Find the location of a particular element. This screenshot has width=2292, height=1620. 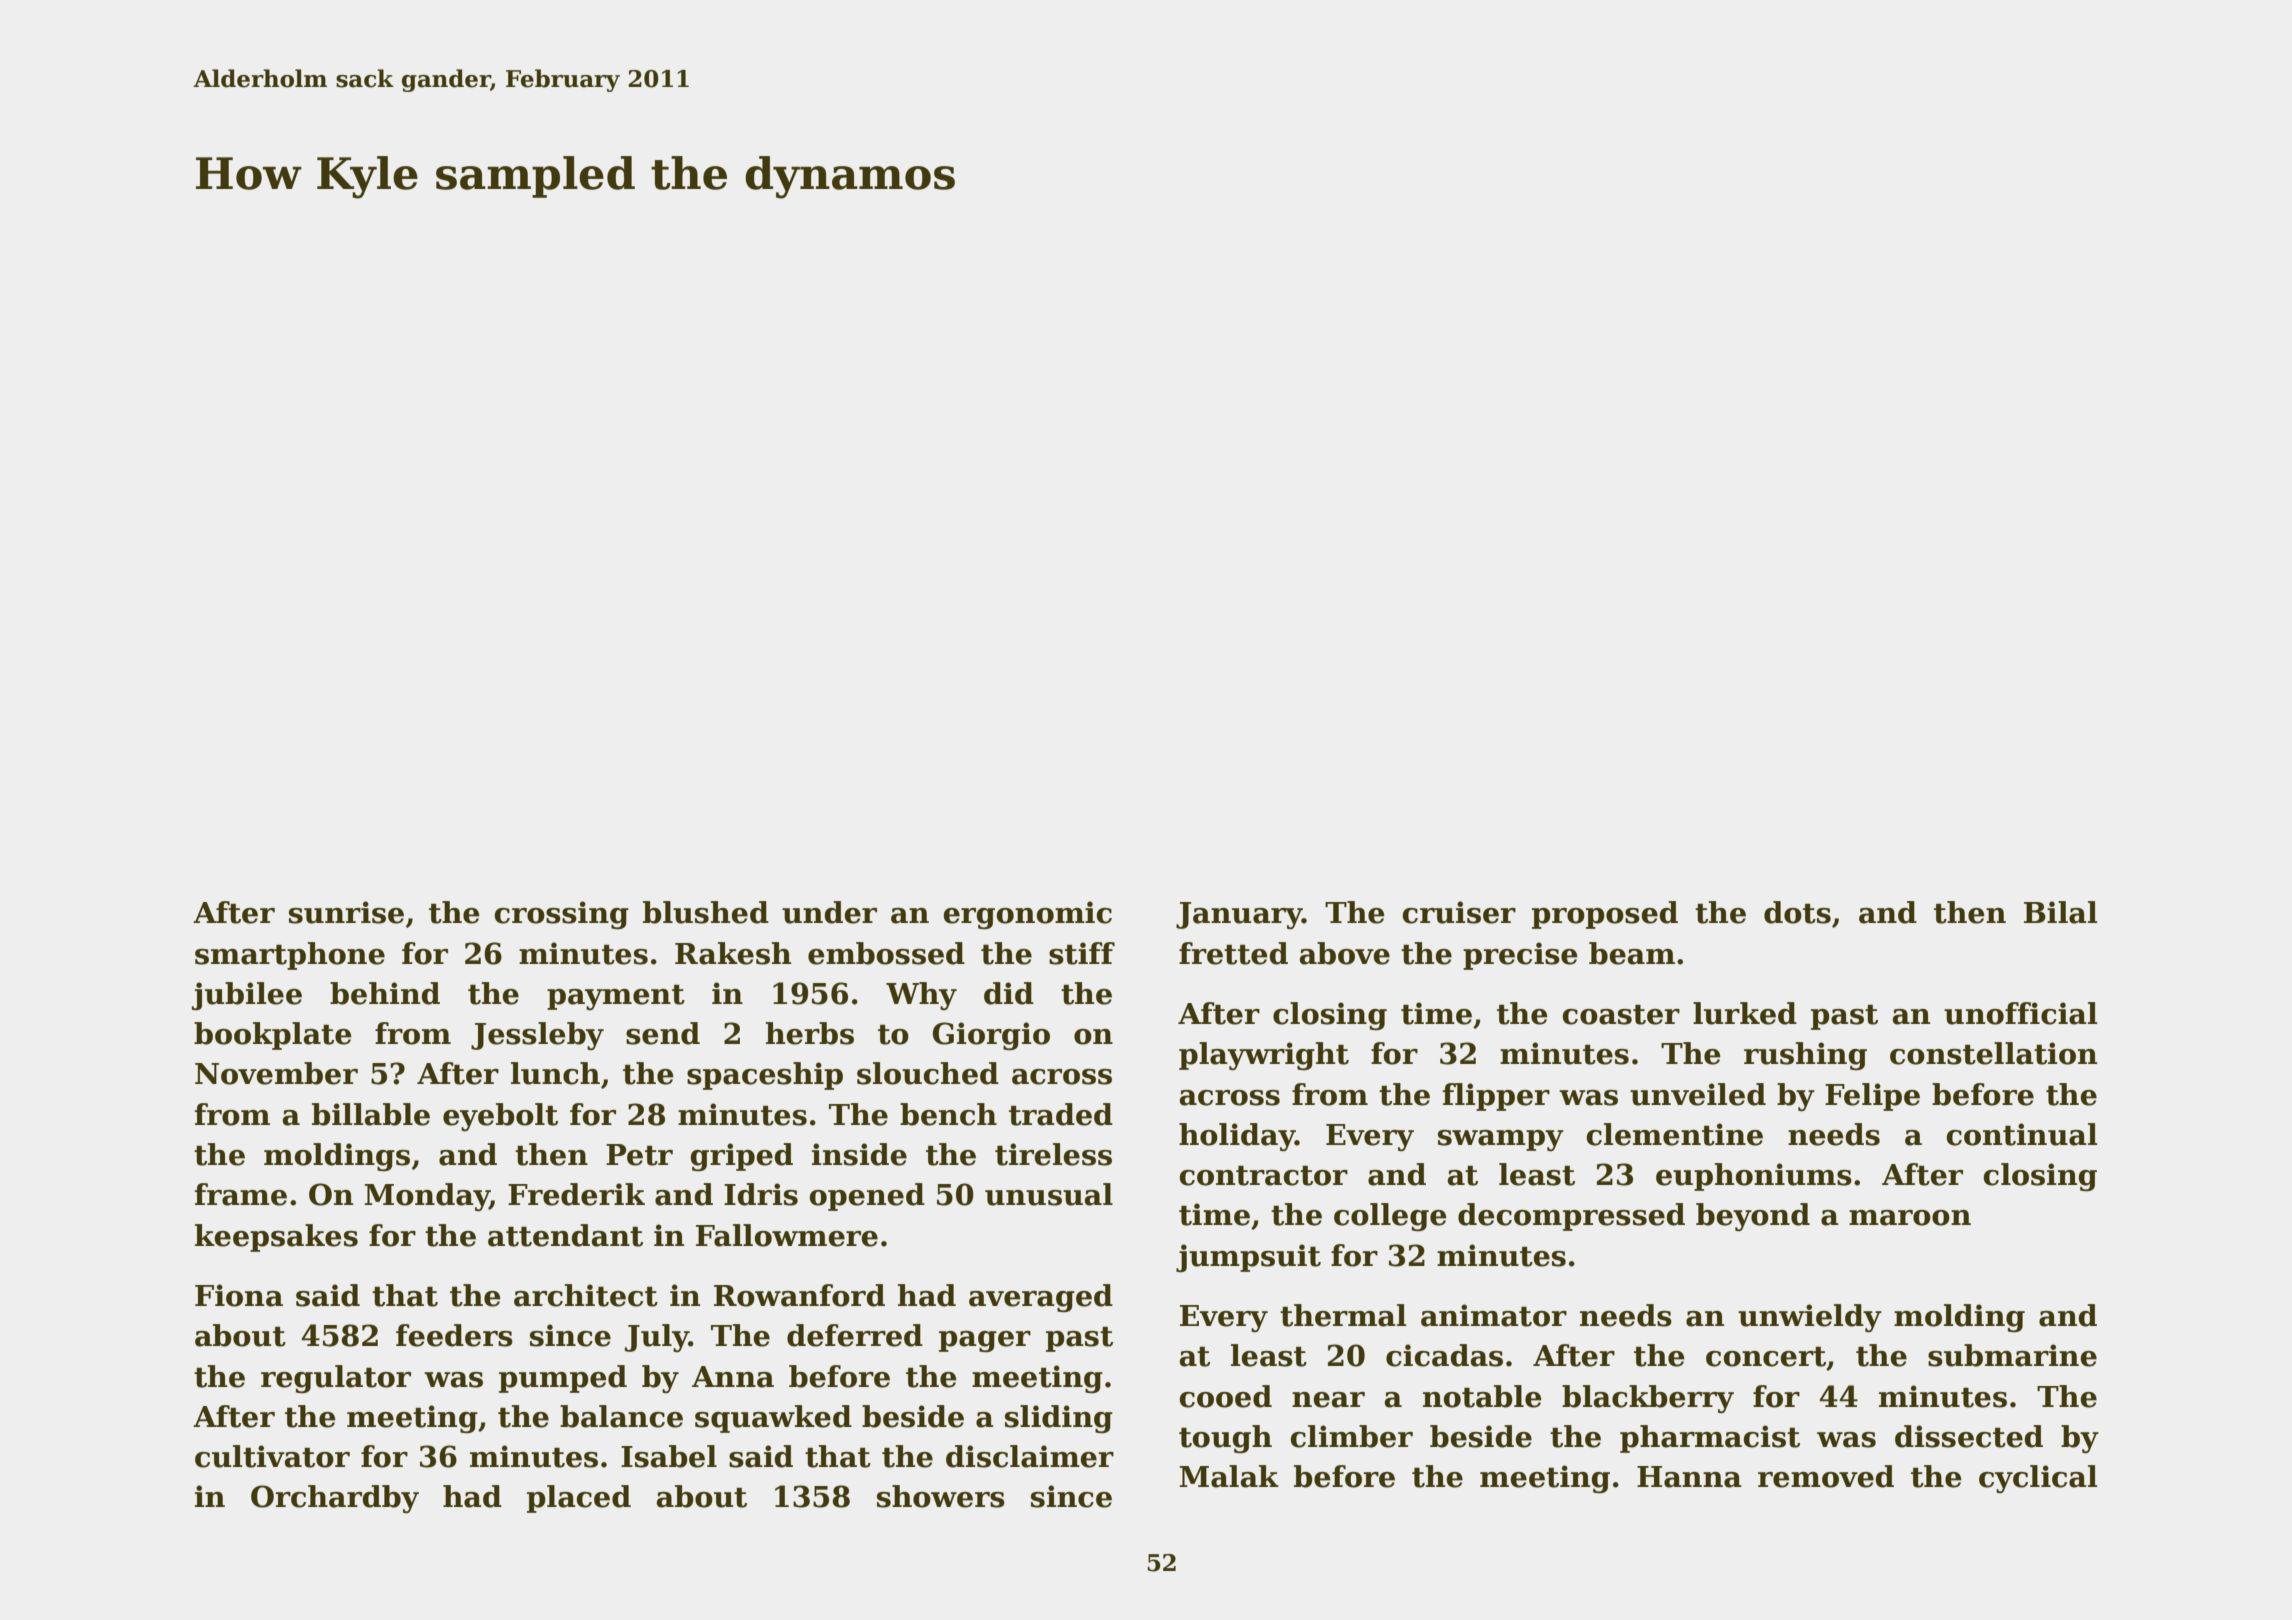

maroon is located at coordinates (1910, 1218).
